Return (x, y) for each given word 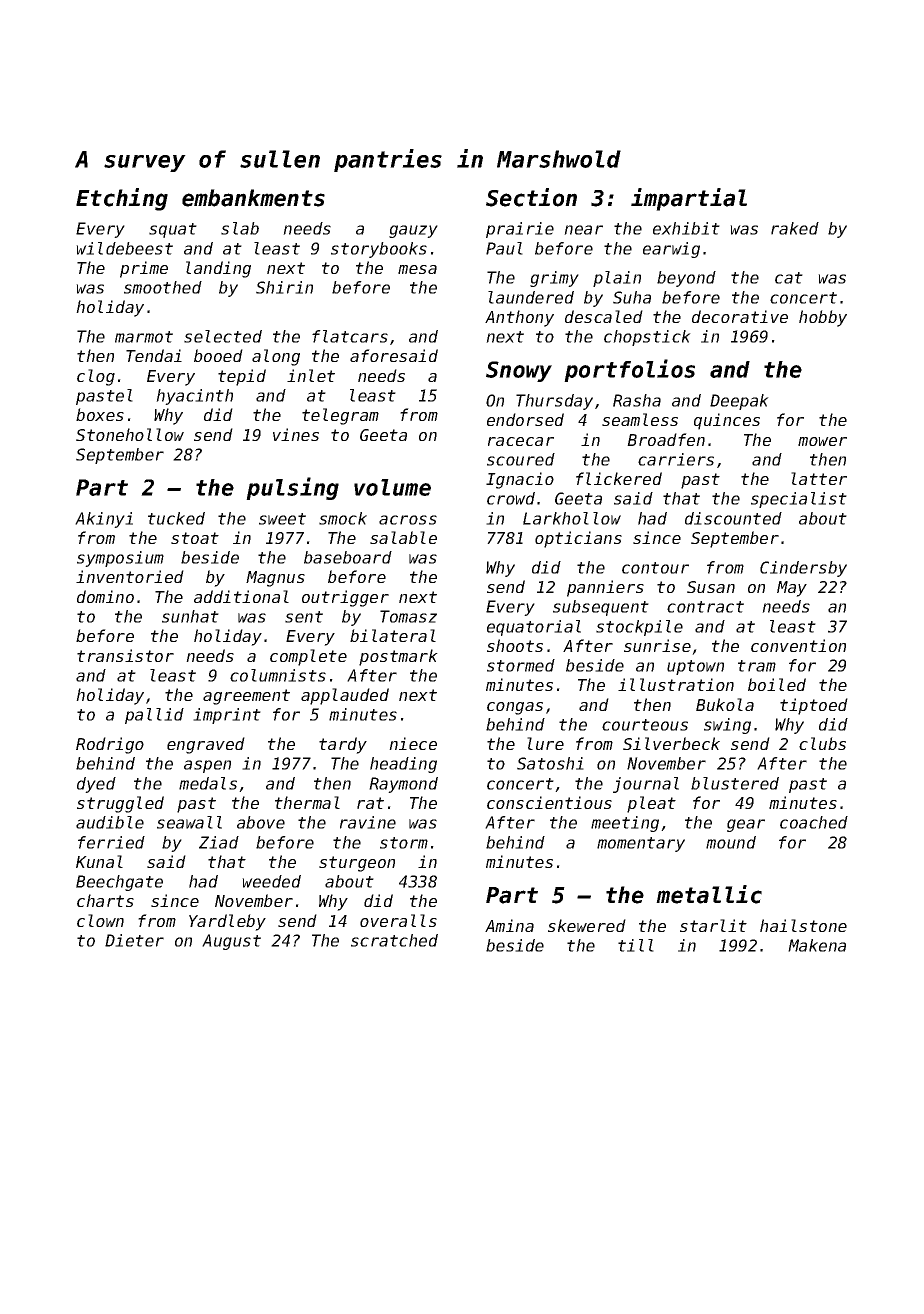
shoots (515, 645)
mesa (417, 269)
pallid (154, 716)
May (792, 589)
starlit (713, 925)
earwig (671, 250)
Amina (509, 925)
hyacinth (194, 397)
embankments (253, 198)
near (583, 230)
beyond (686, 279)
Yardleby (227, 922)
